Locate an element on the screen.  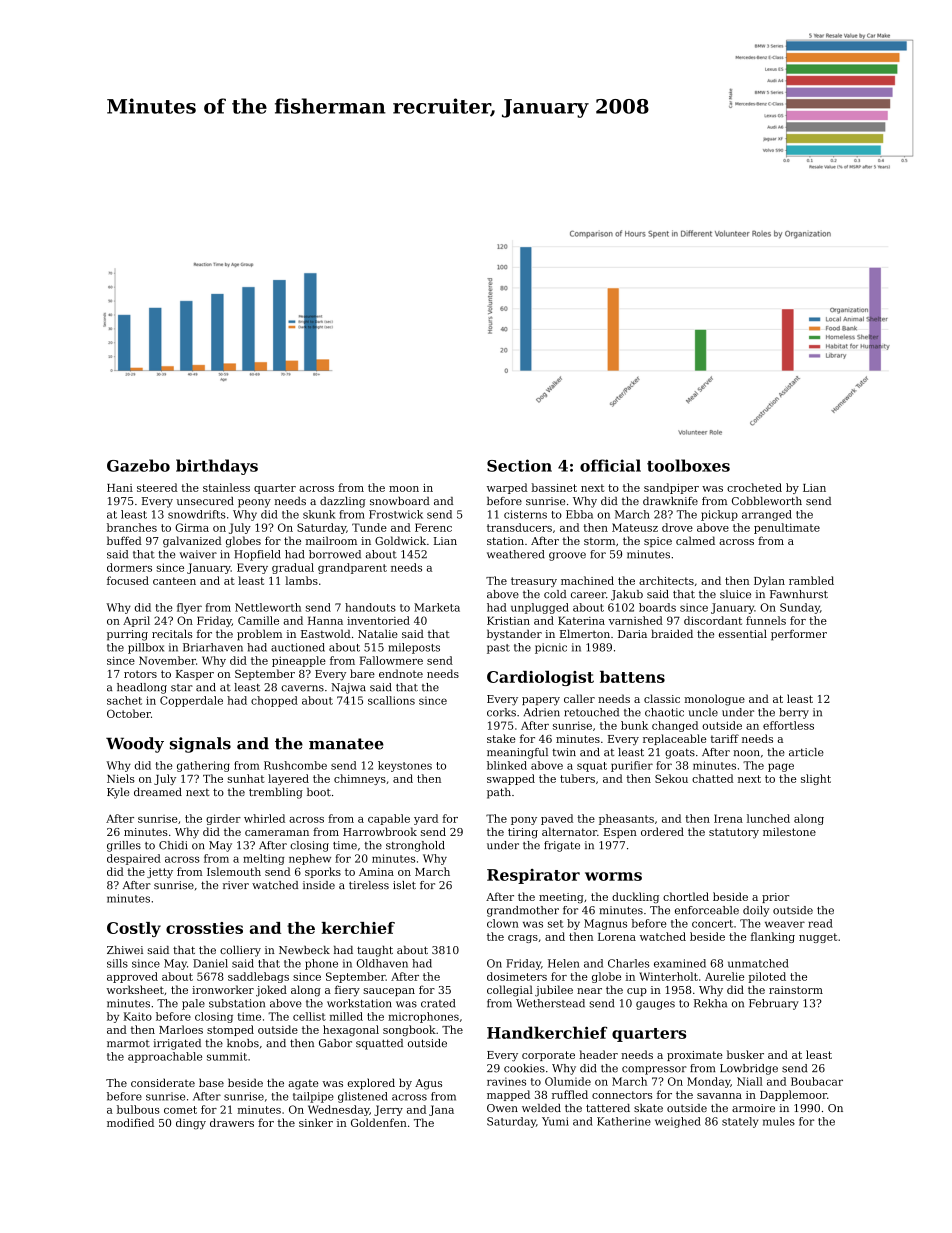
Goldenfen is located at coordinates (379, 1122).
